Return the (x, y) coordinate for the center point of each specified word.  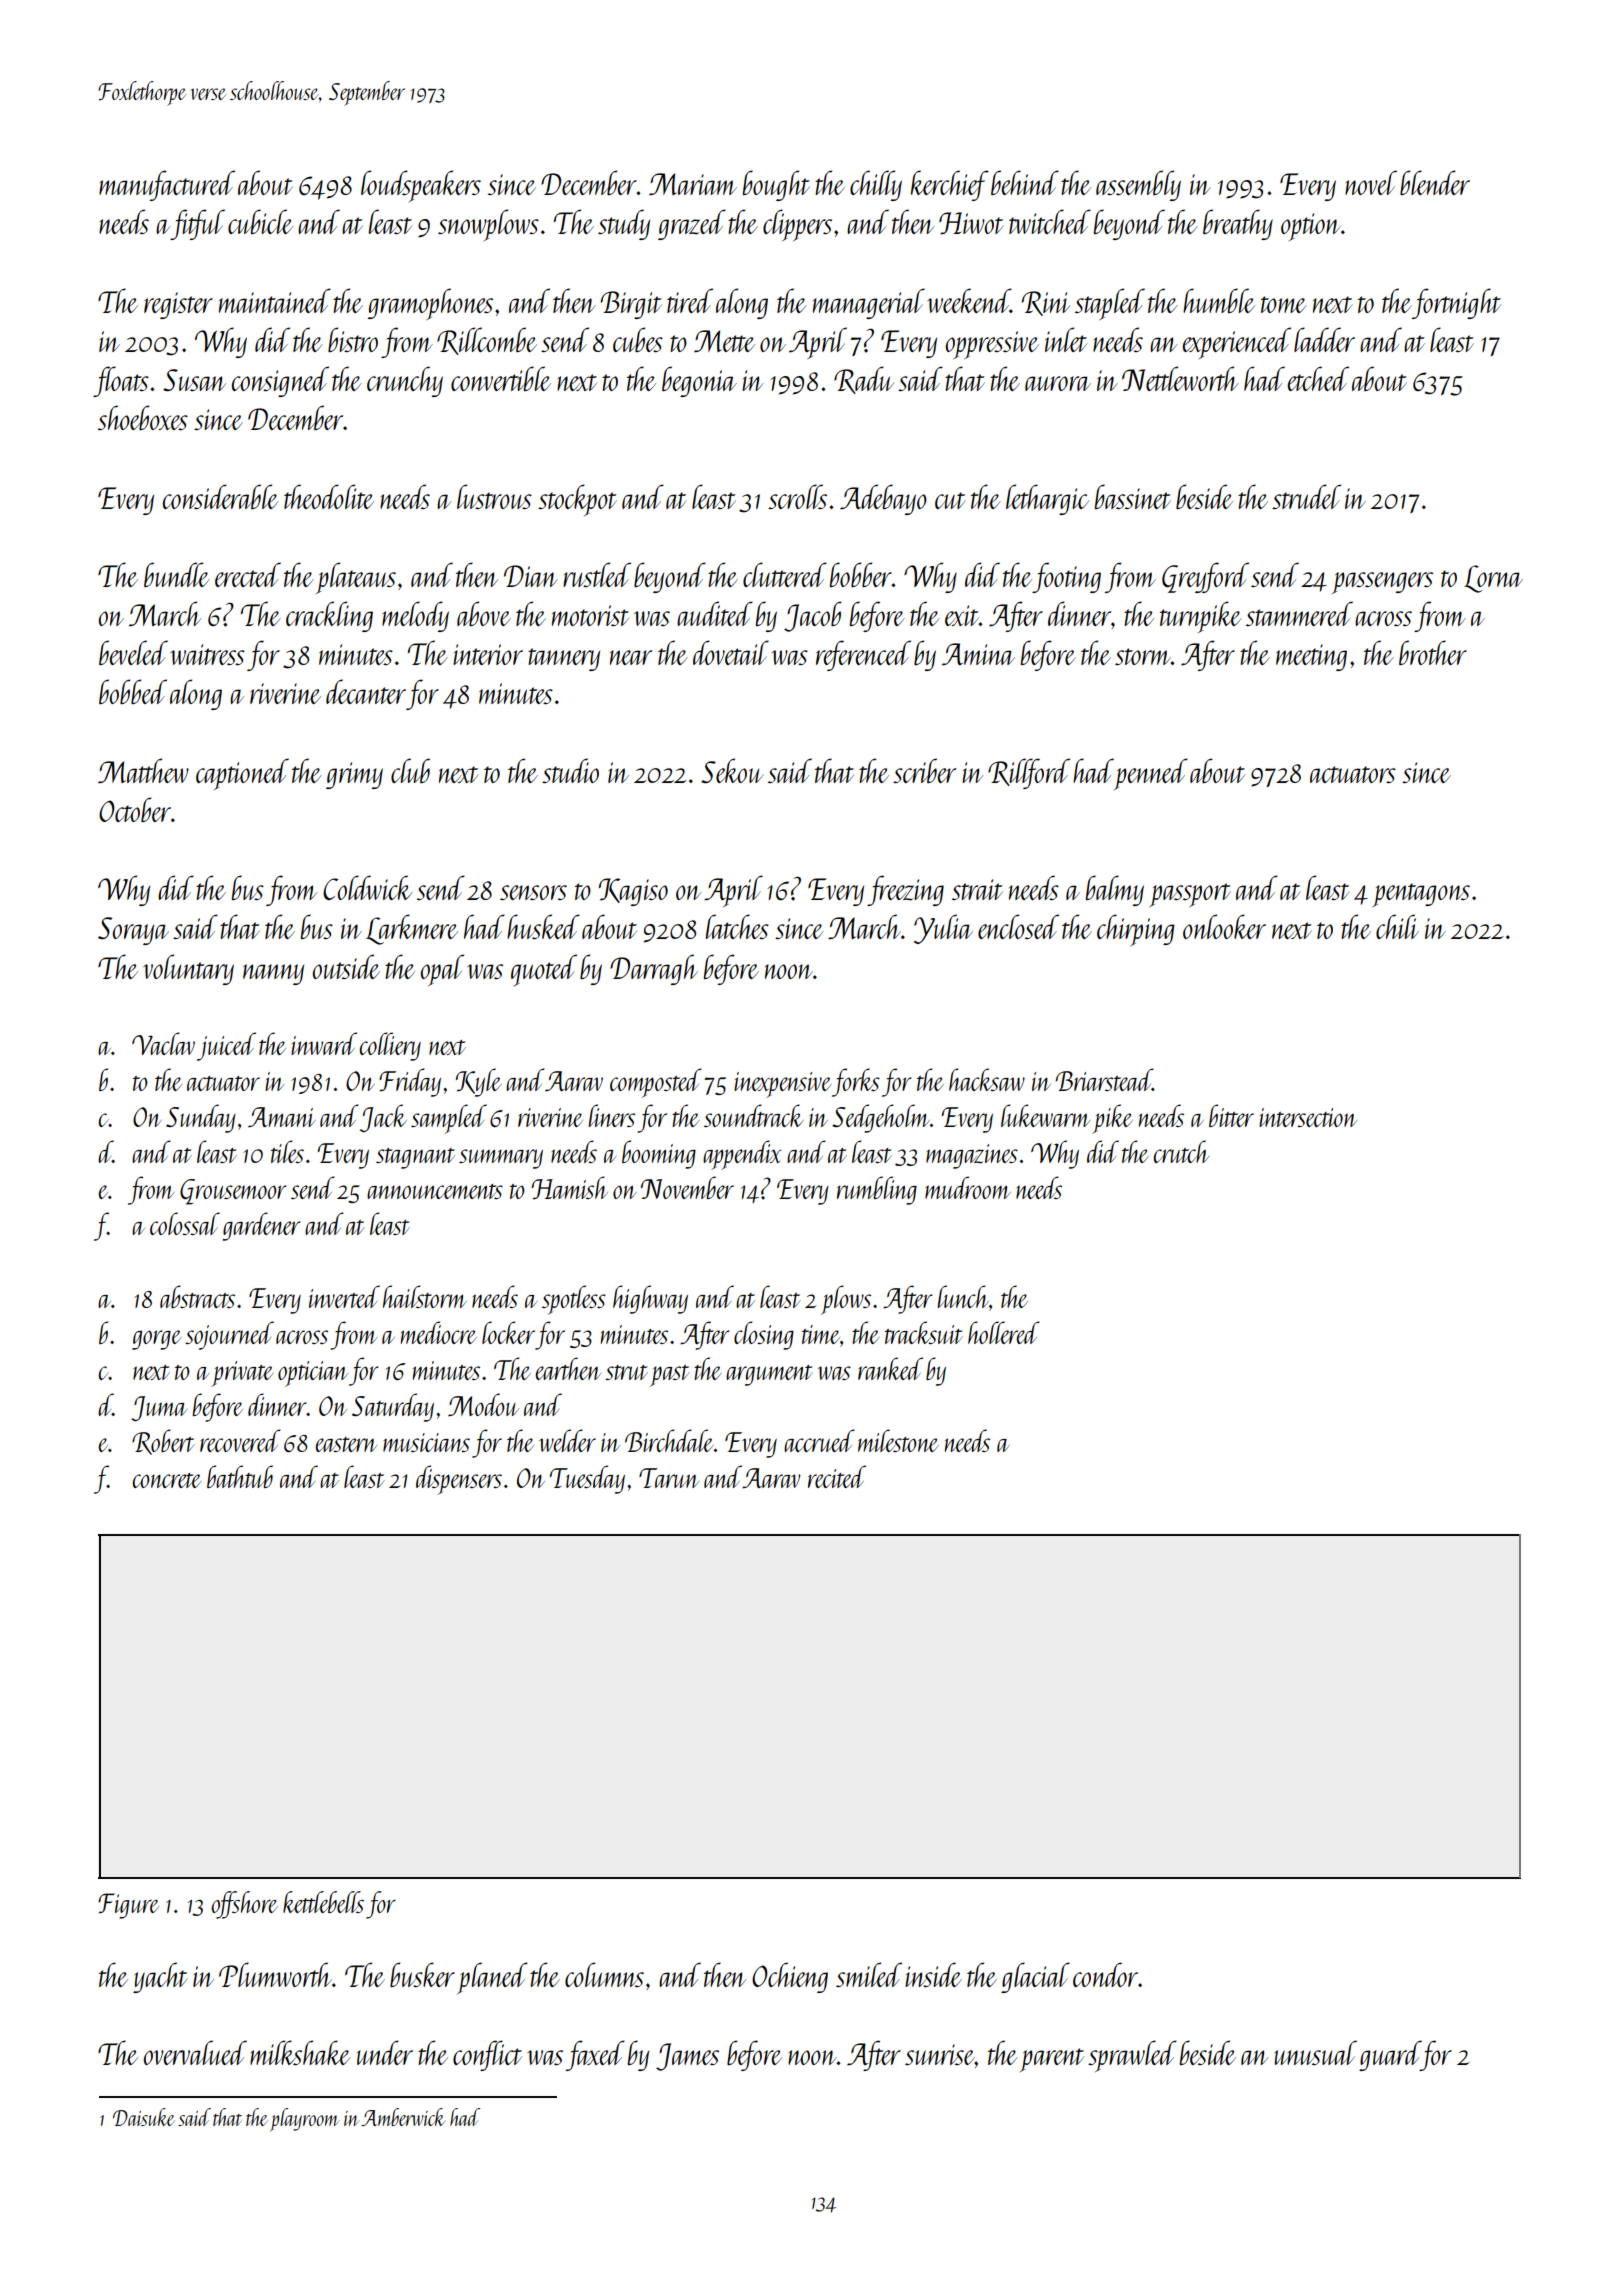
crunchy (405, 381)
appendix (742, 1155)
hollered (1004, 1332)
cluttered (785, 574)
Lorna (1493, 579)
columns (604, 1974)
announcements (435, 1191)
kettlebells (323, 1902)
